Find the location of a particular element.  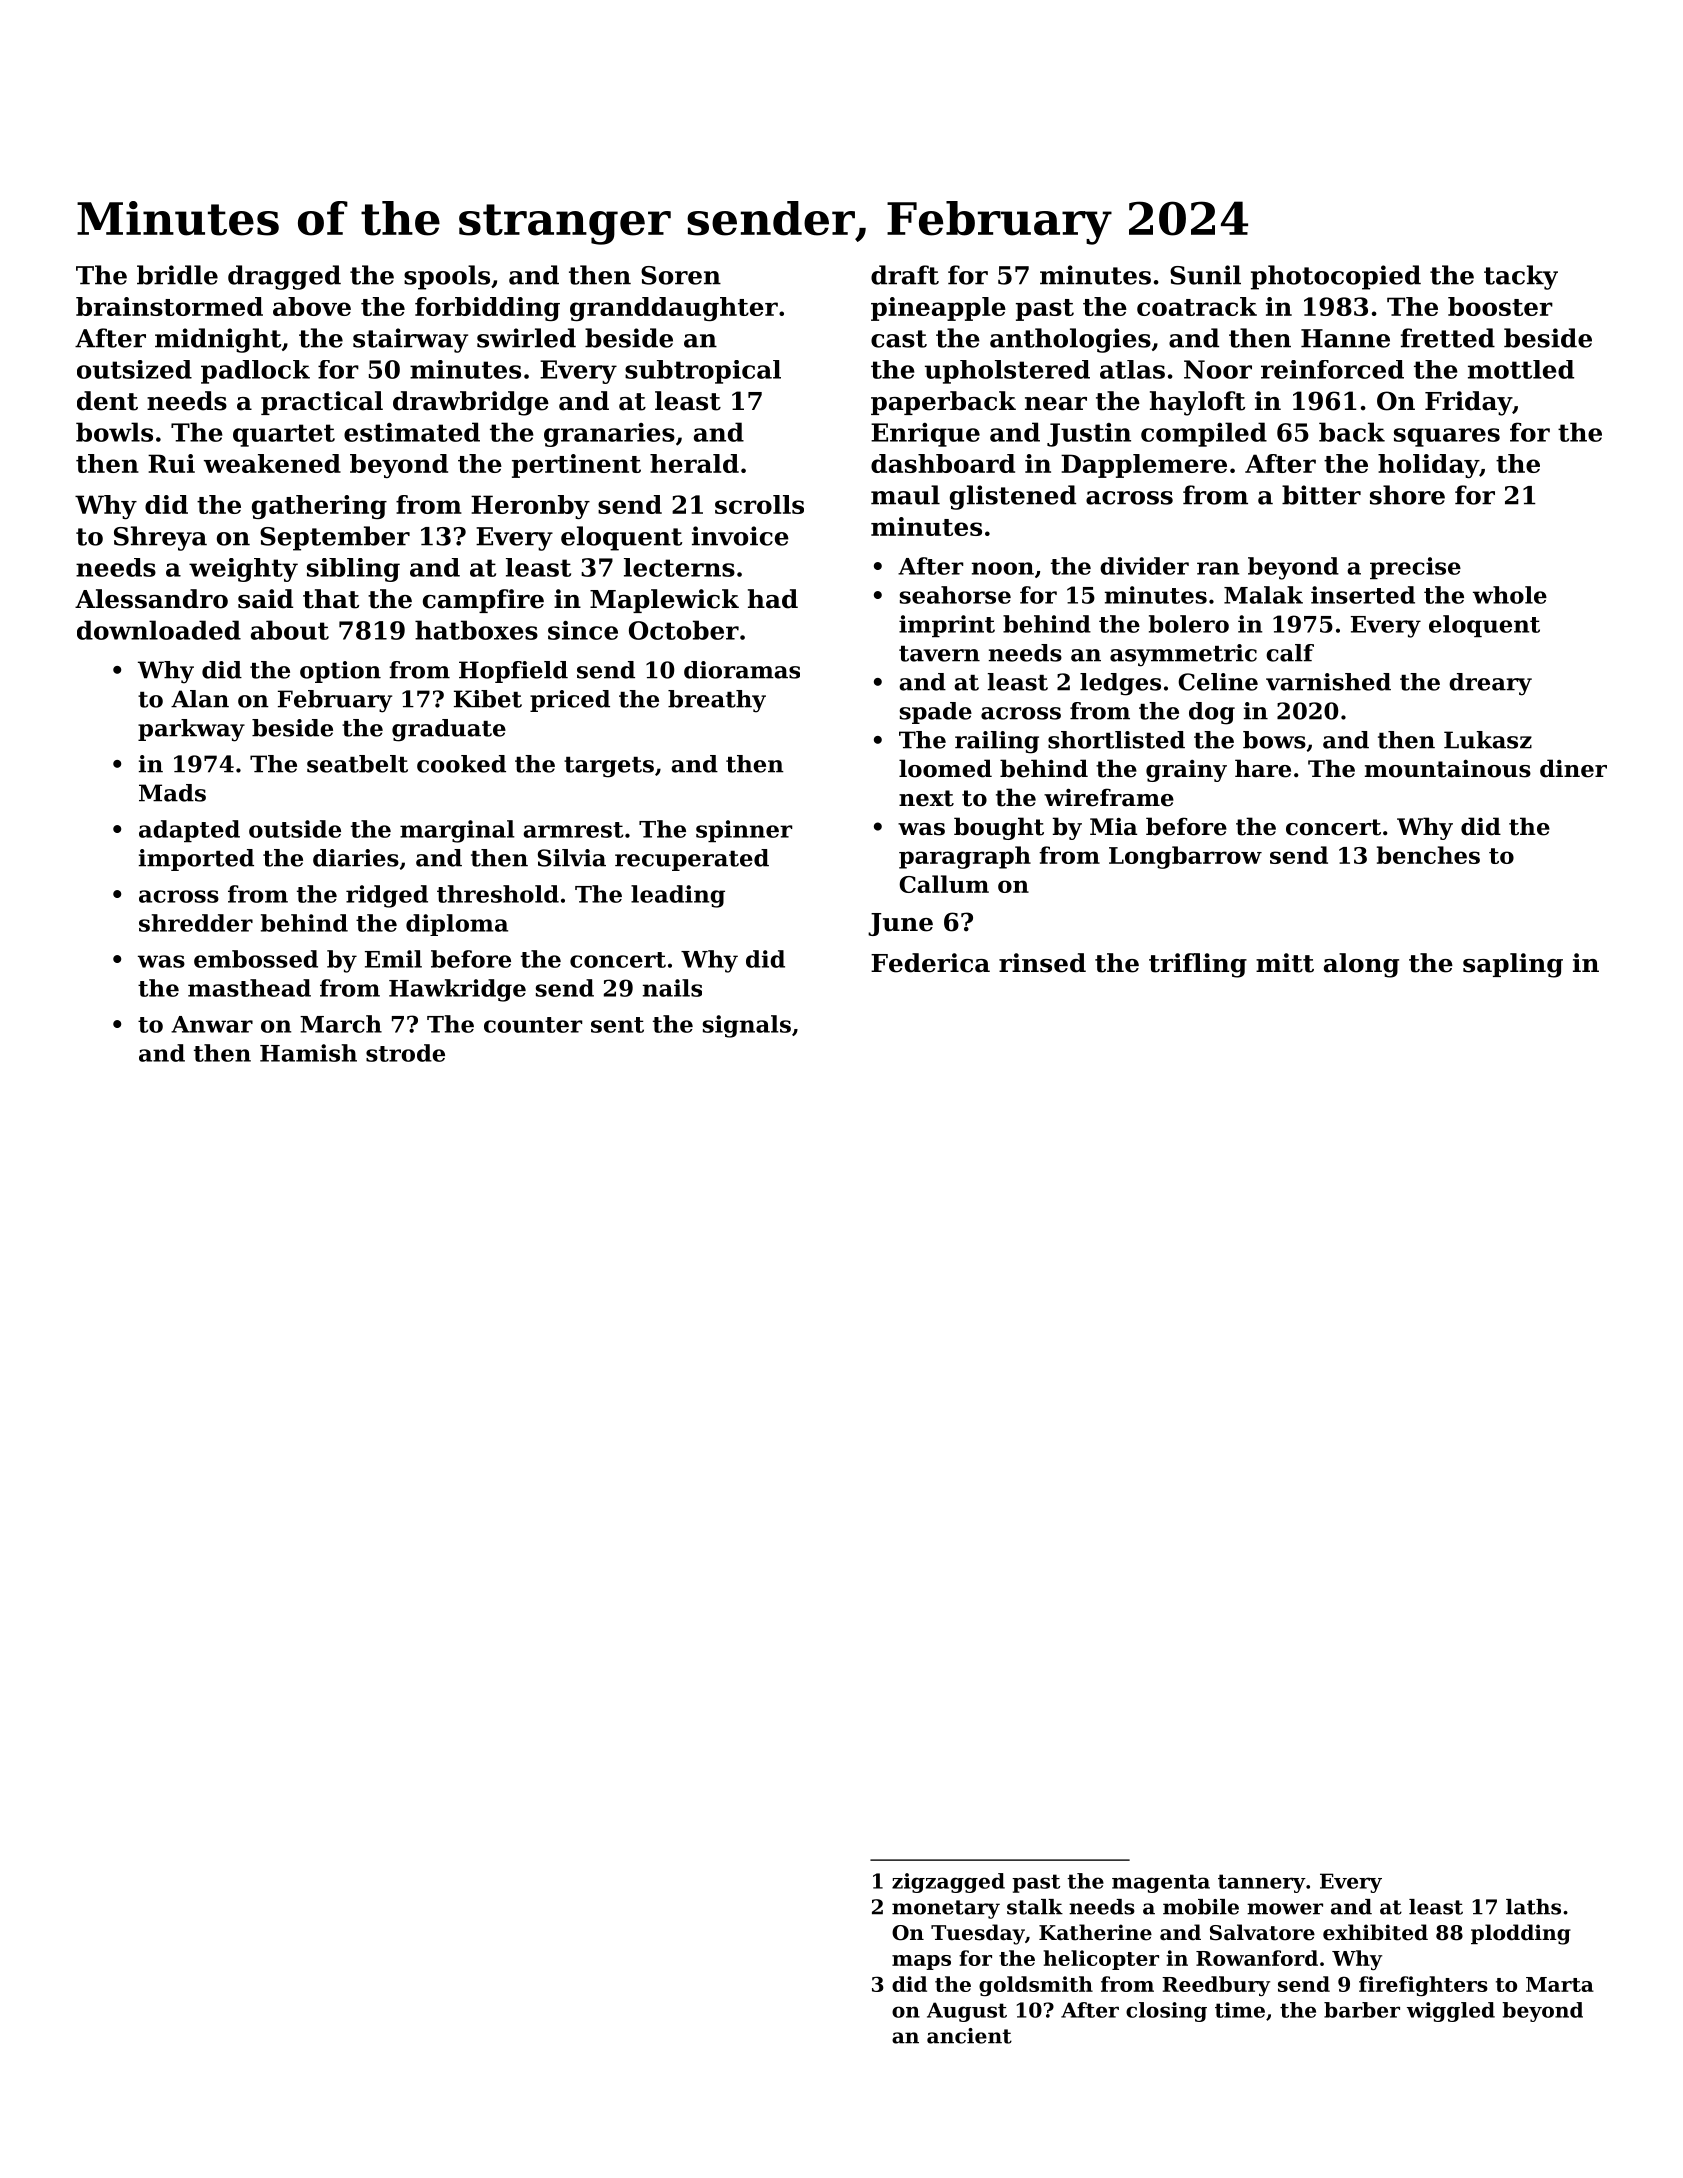

sapling is located at coordinates (1513, 965).
